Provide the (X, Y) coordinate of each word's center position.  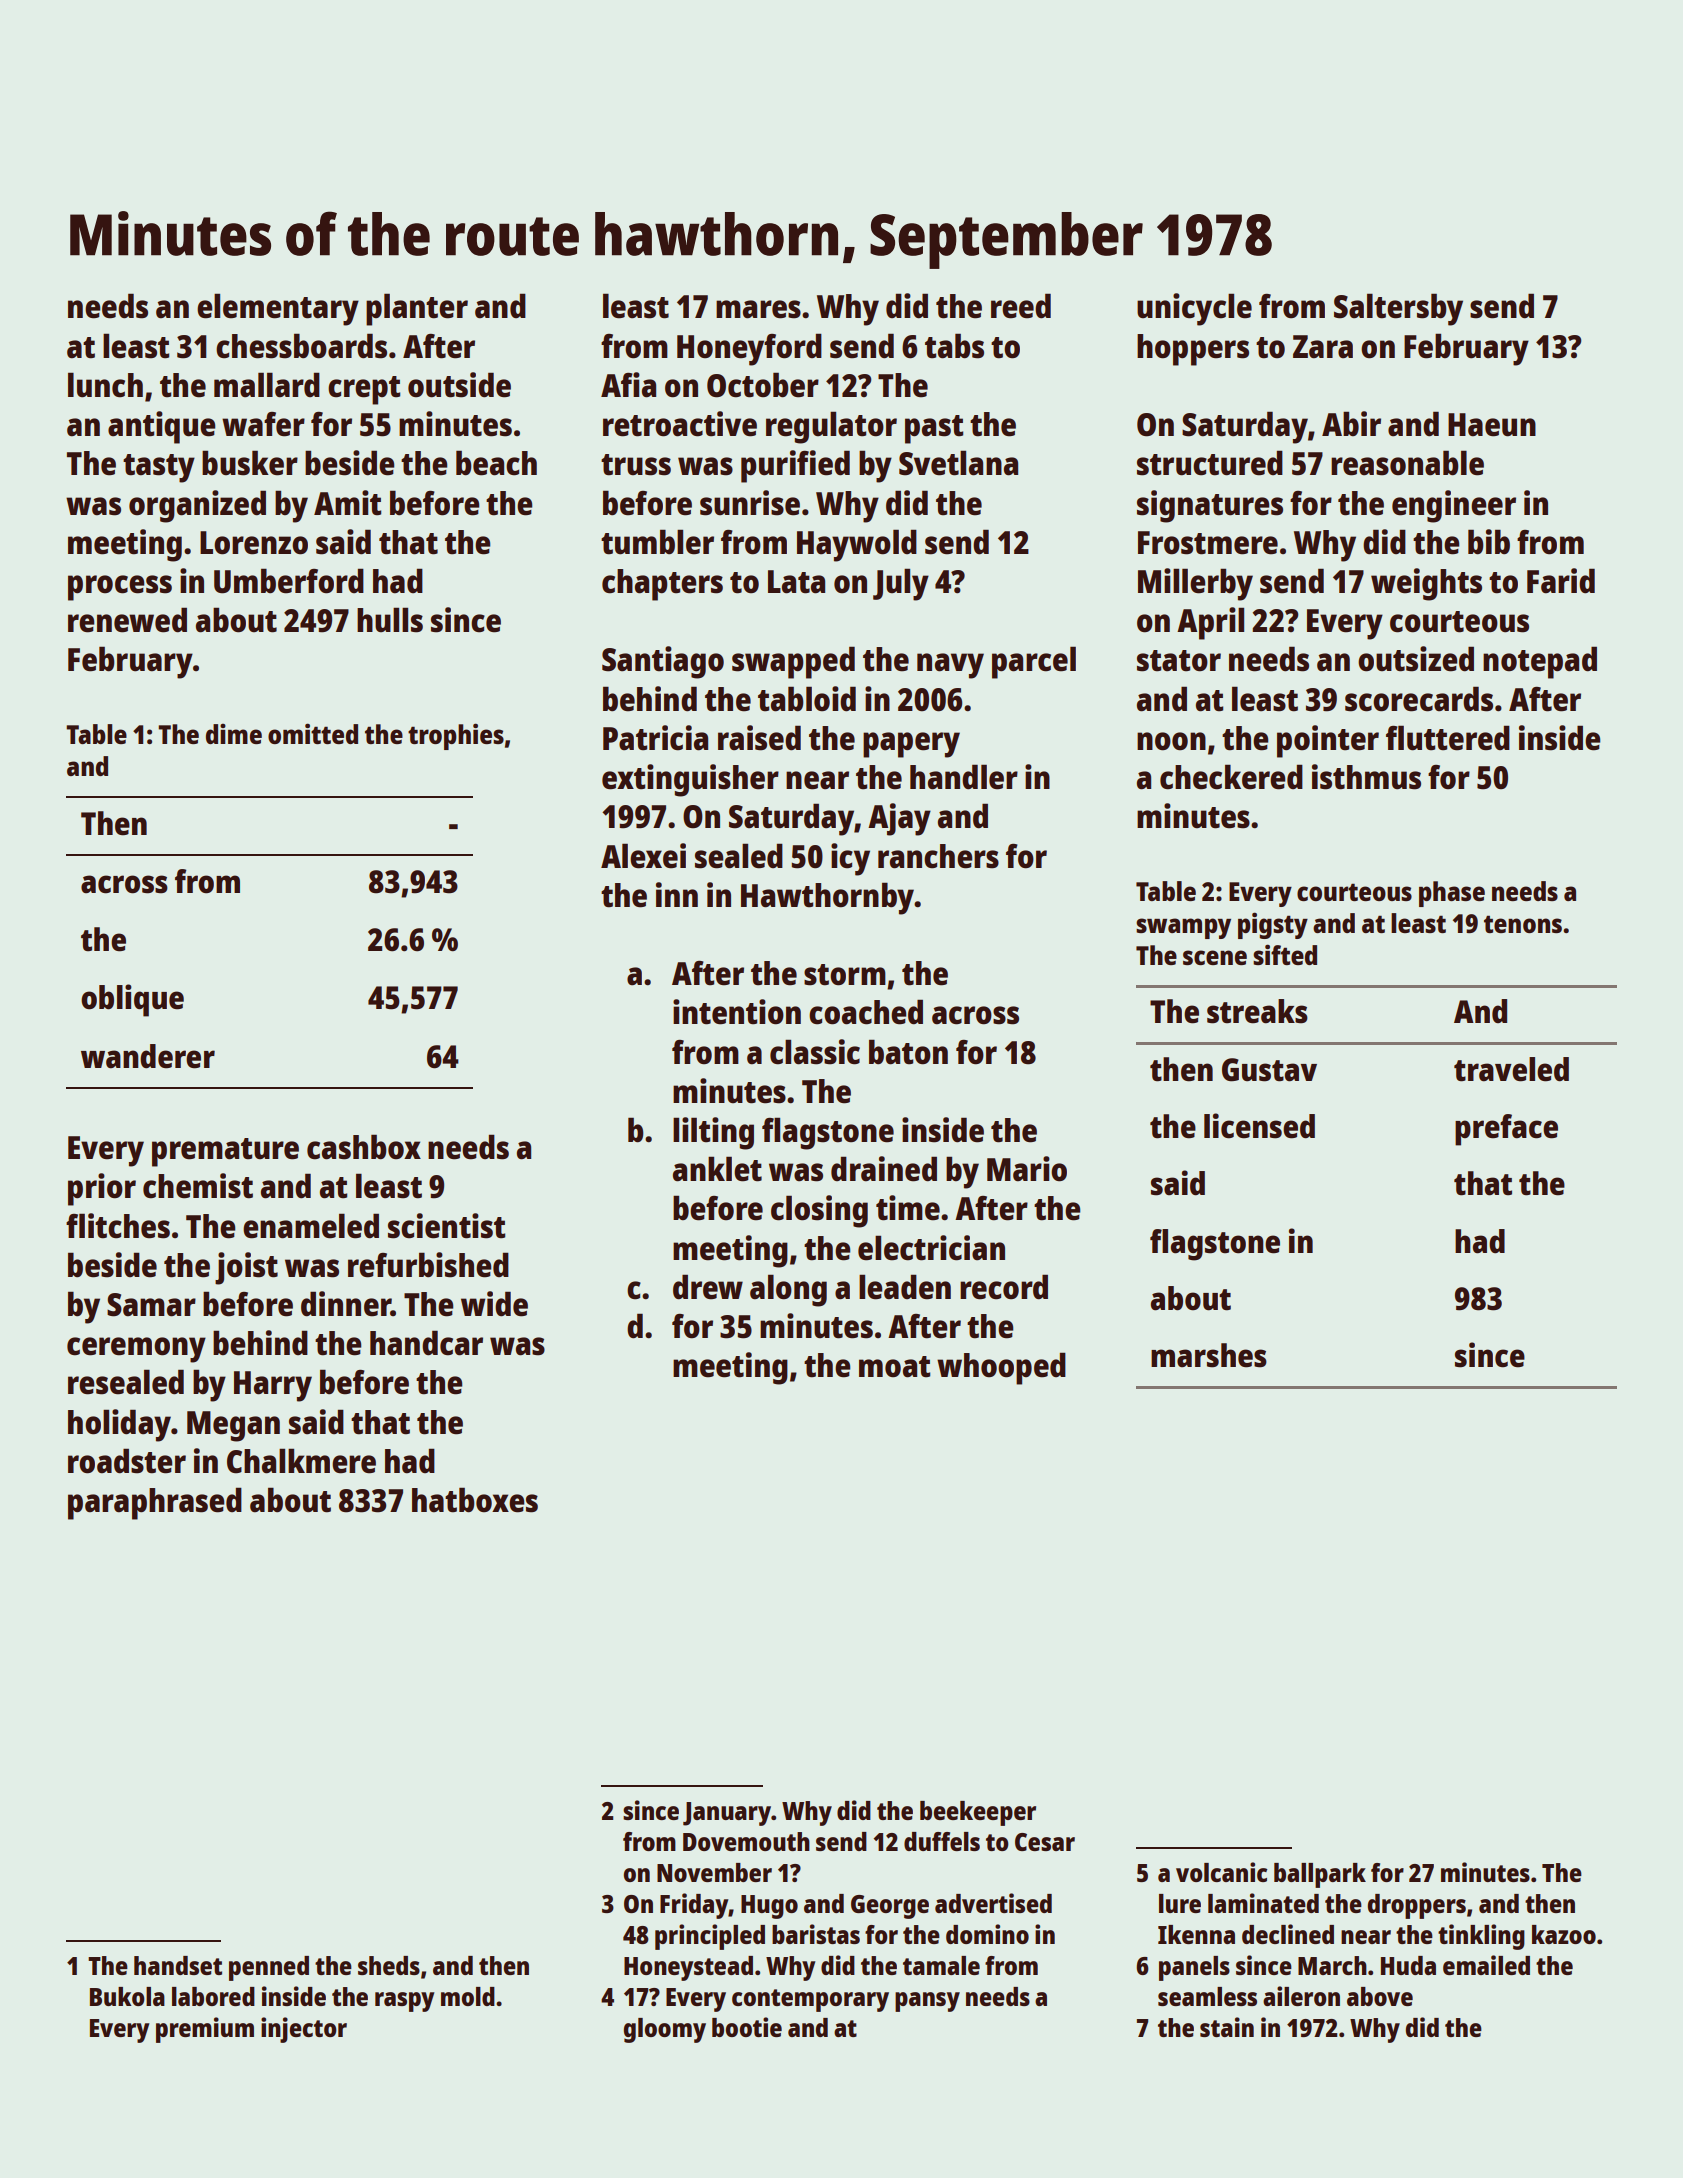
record (1004, 1287)
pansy (927, 2002)
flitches (118, 1226)
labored (213, 1996)
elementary (278, 309)
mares (758, 309)
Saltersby (1398, 309)
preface (1506, 1130)
